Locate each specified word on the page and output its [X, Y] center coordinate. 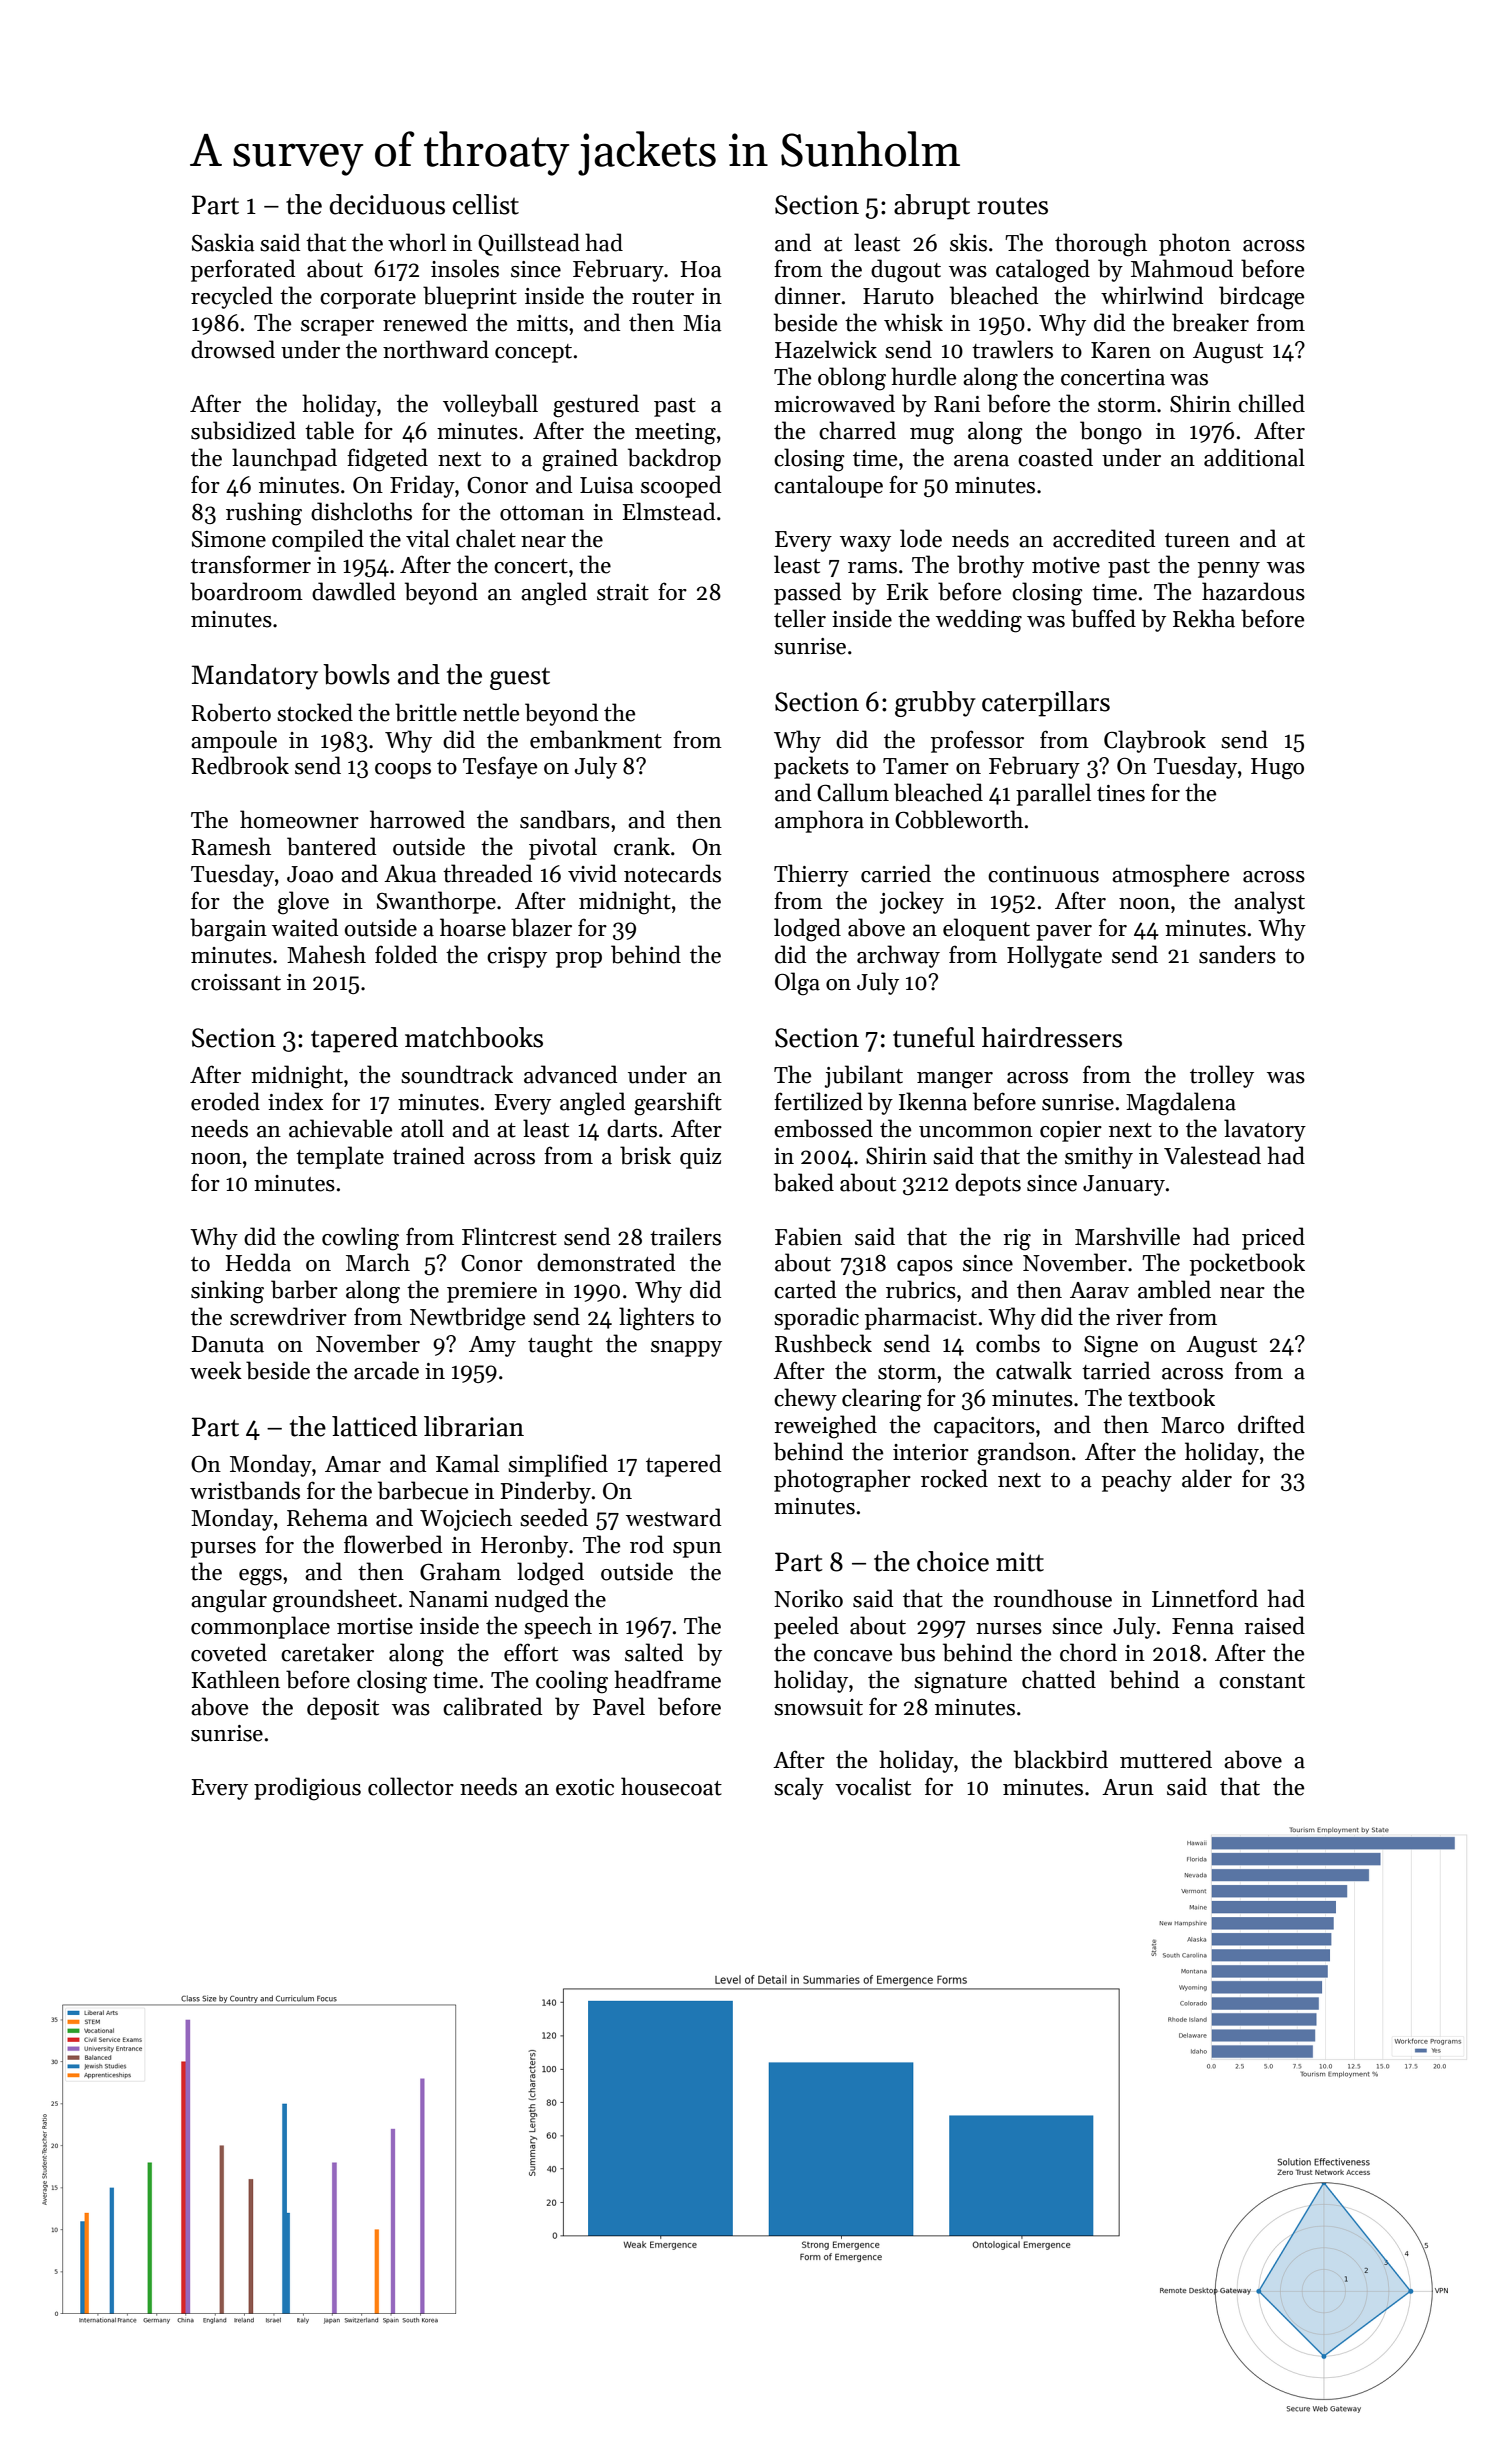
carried [896, 873]
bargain [228, 930]
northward [436, 349]
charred [857, 430]
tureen [1197, 540]
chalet [486, 538]
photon [1195, 244]
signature [960, 1683]
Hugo [1277, 769]
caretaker [327, 1652]
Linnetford [1205, 1598]
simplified [558, 1465]
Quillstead [529, 244]
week [216, 1370]
